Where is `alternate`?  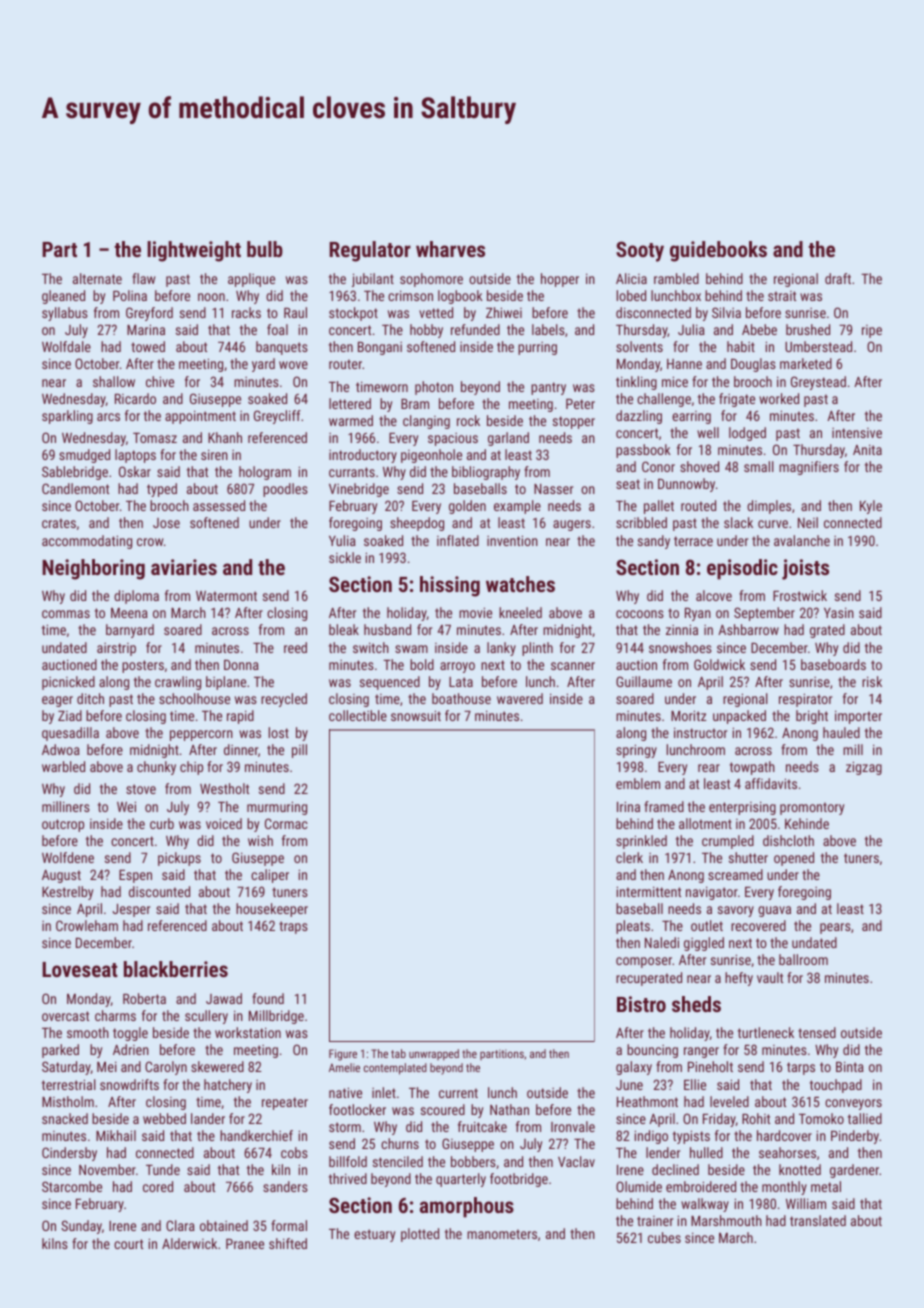
alternate is located at coordinates (97, 278).
